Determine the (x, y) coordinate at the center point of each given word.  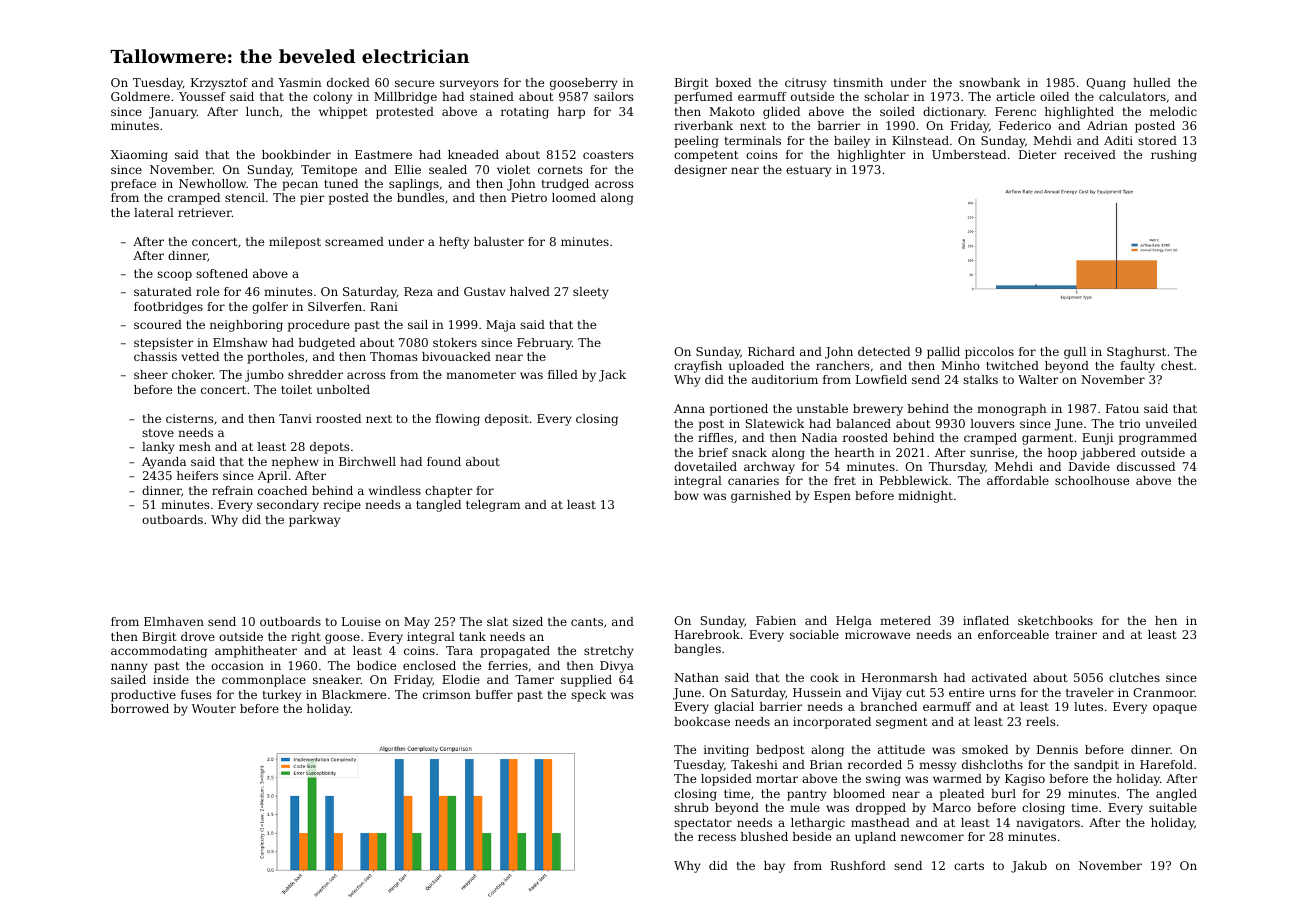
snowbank (989, 82)
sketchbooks (1055, 620)
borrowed (140, 708)
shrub (691, 807)
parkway (314, 521)
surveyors (469, 85)
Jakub (1029, 867)
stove (158, 433)
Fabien (776, 620)
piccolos (989, 353)
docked (348, 82)
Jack (612, 376)
